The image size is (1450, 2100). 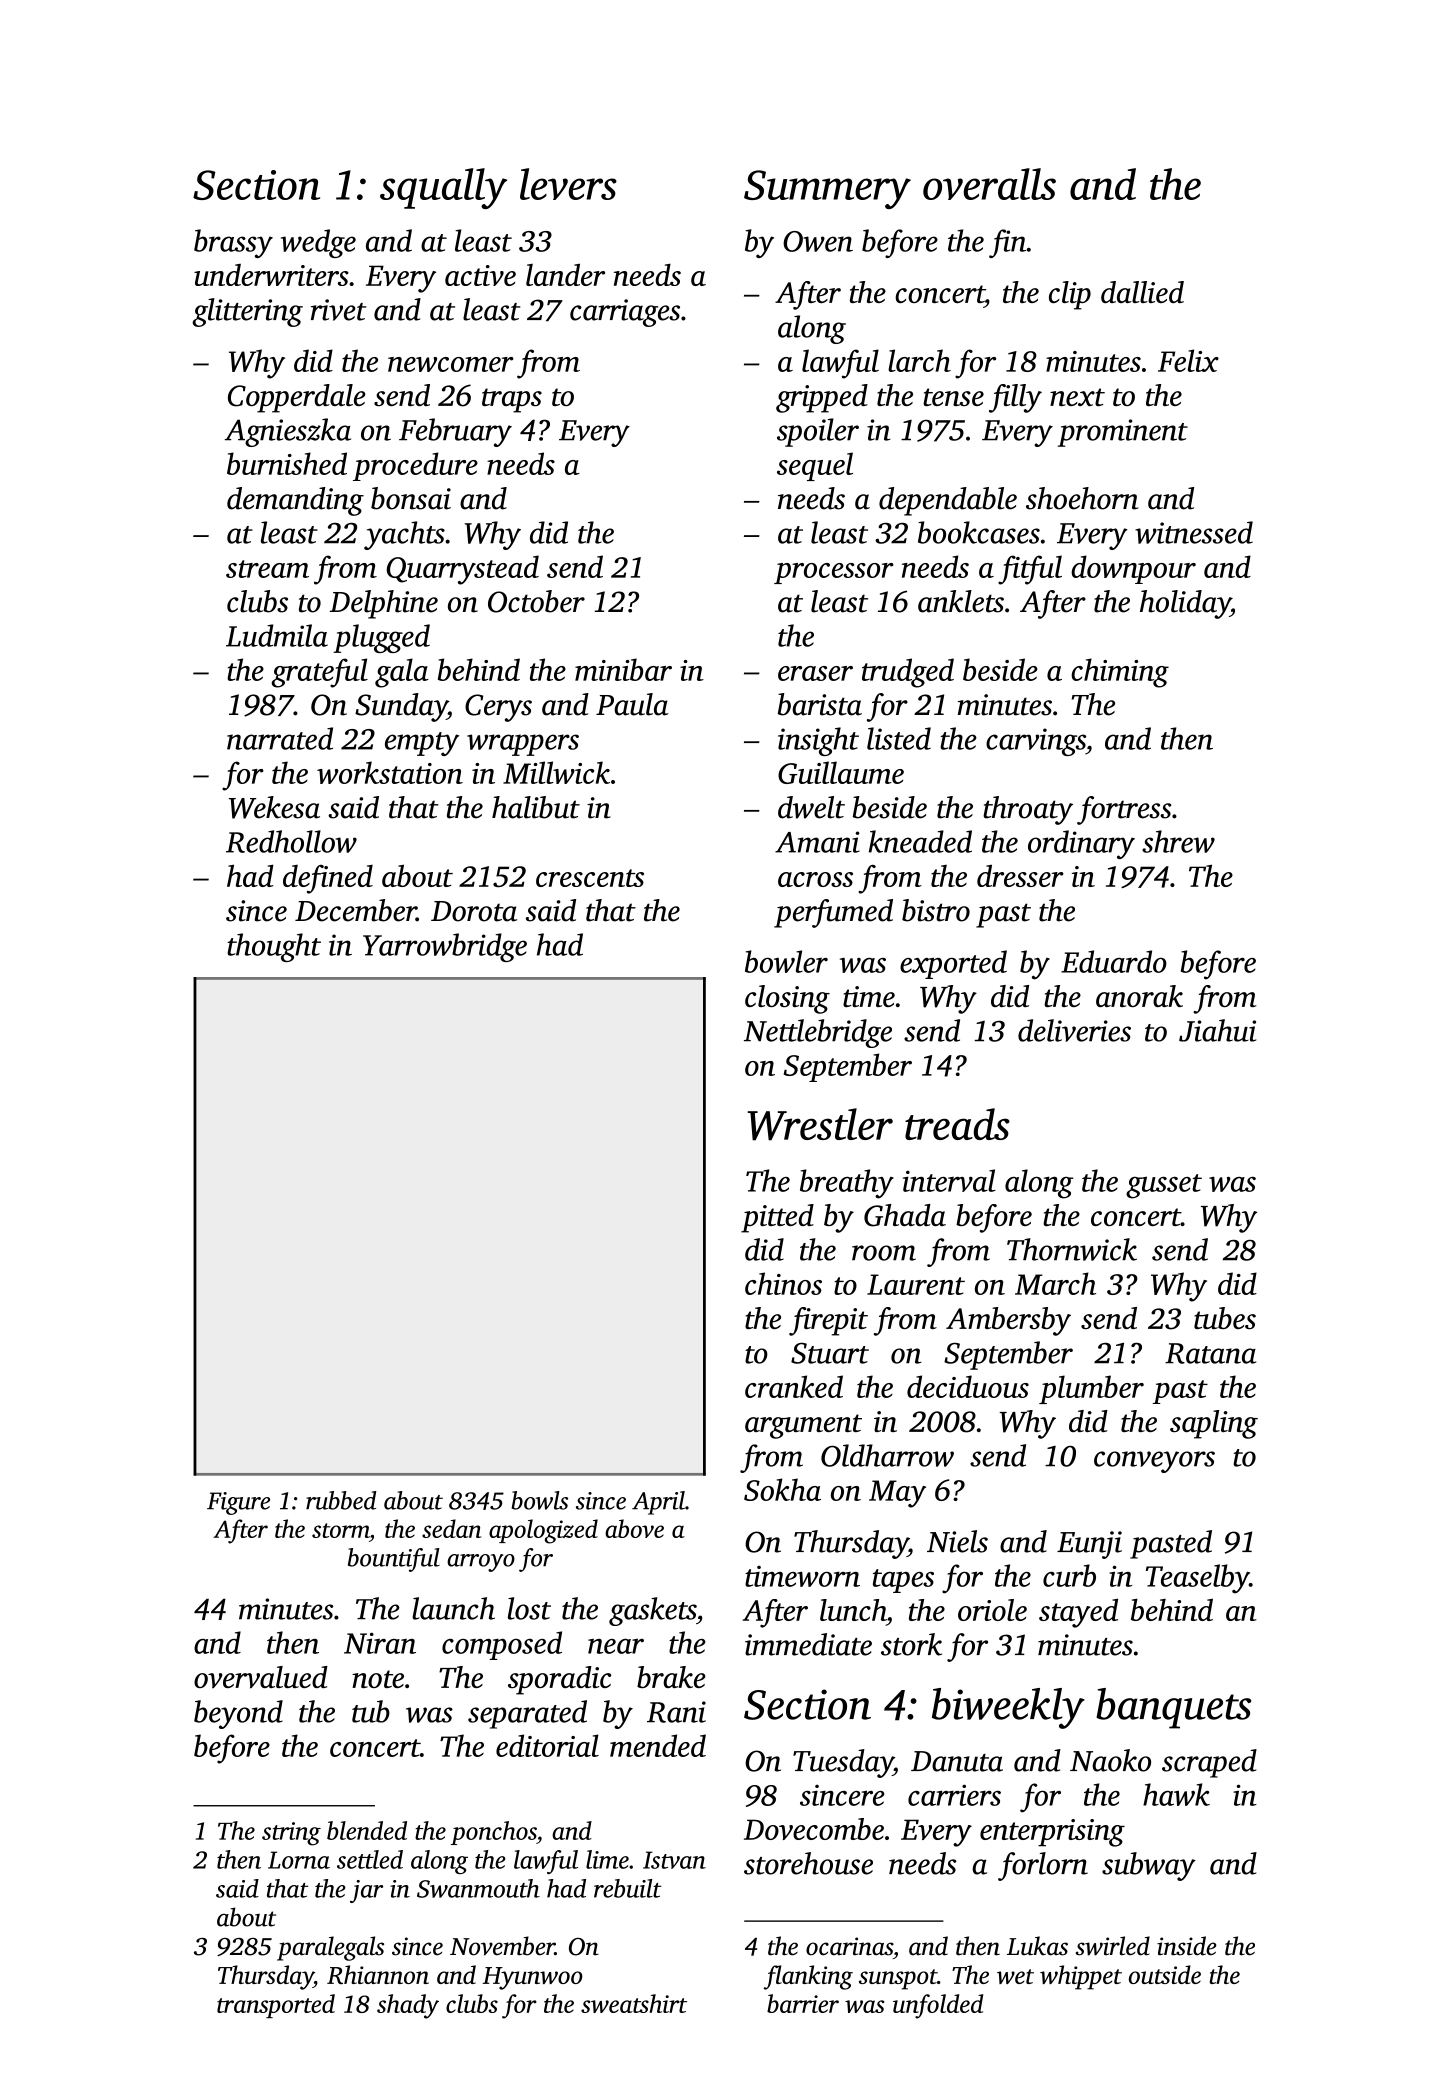 What do you see at coordinates (827, 189) in the screenshot?
I see `Summery` at bounding box center [827, 189].
